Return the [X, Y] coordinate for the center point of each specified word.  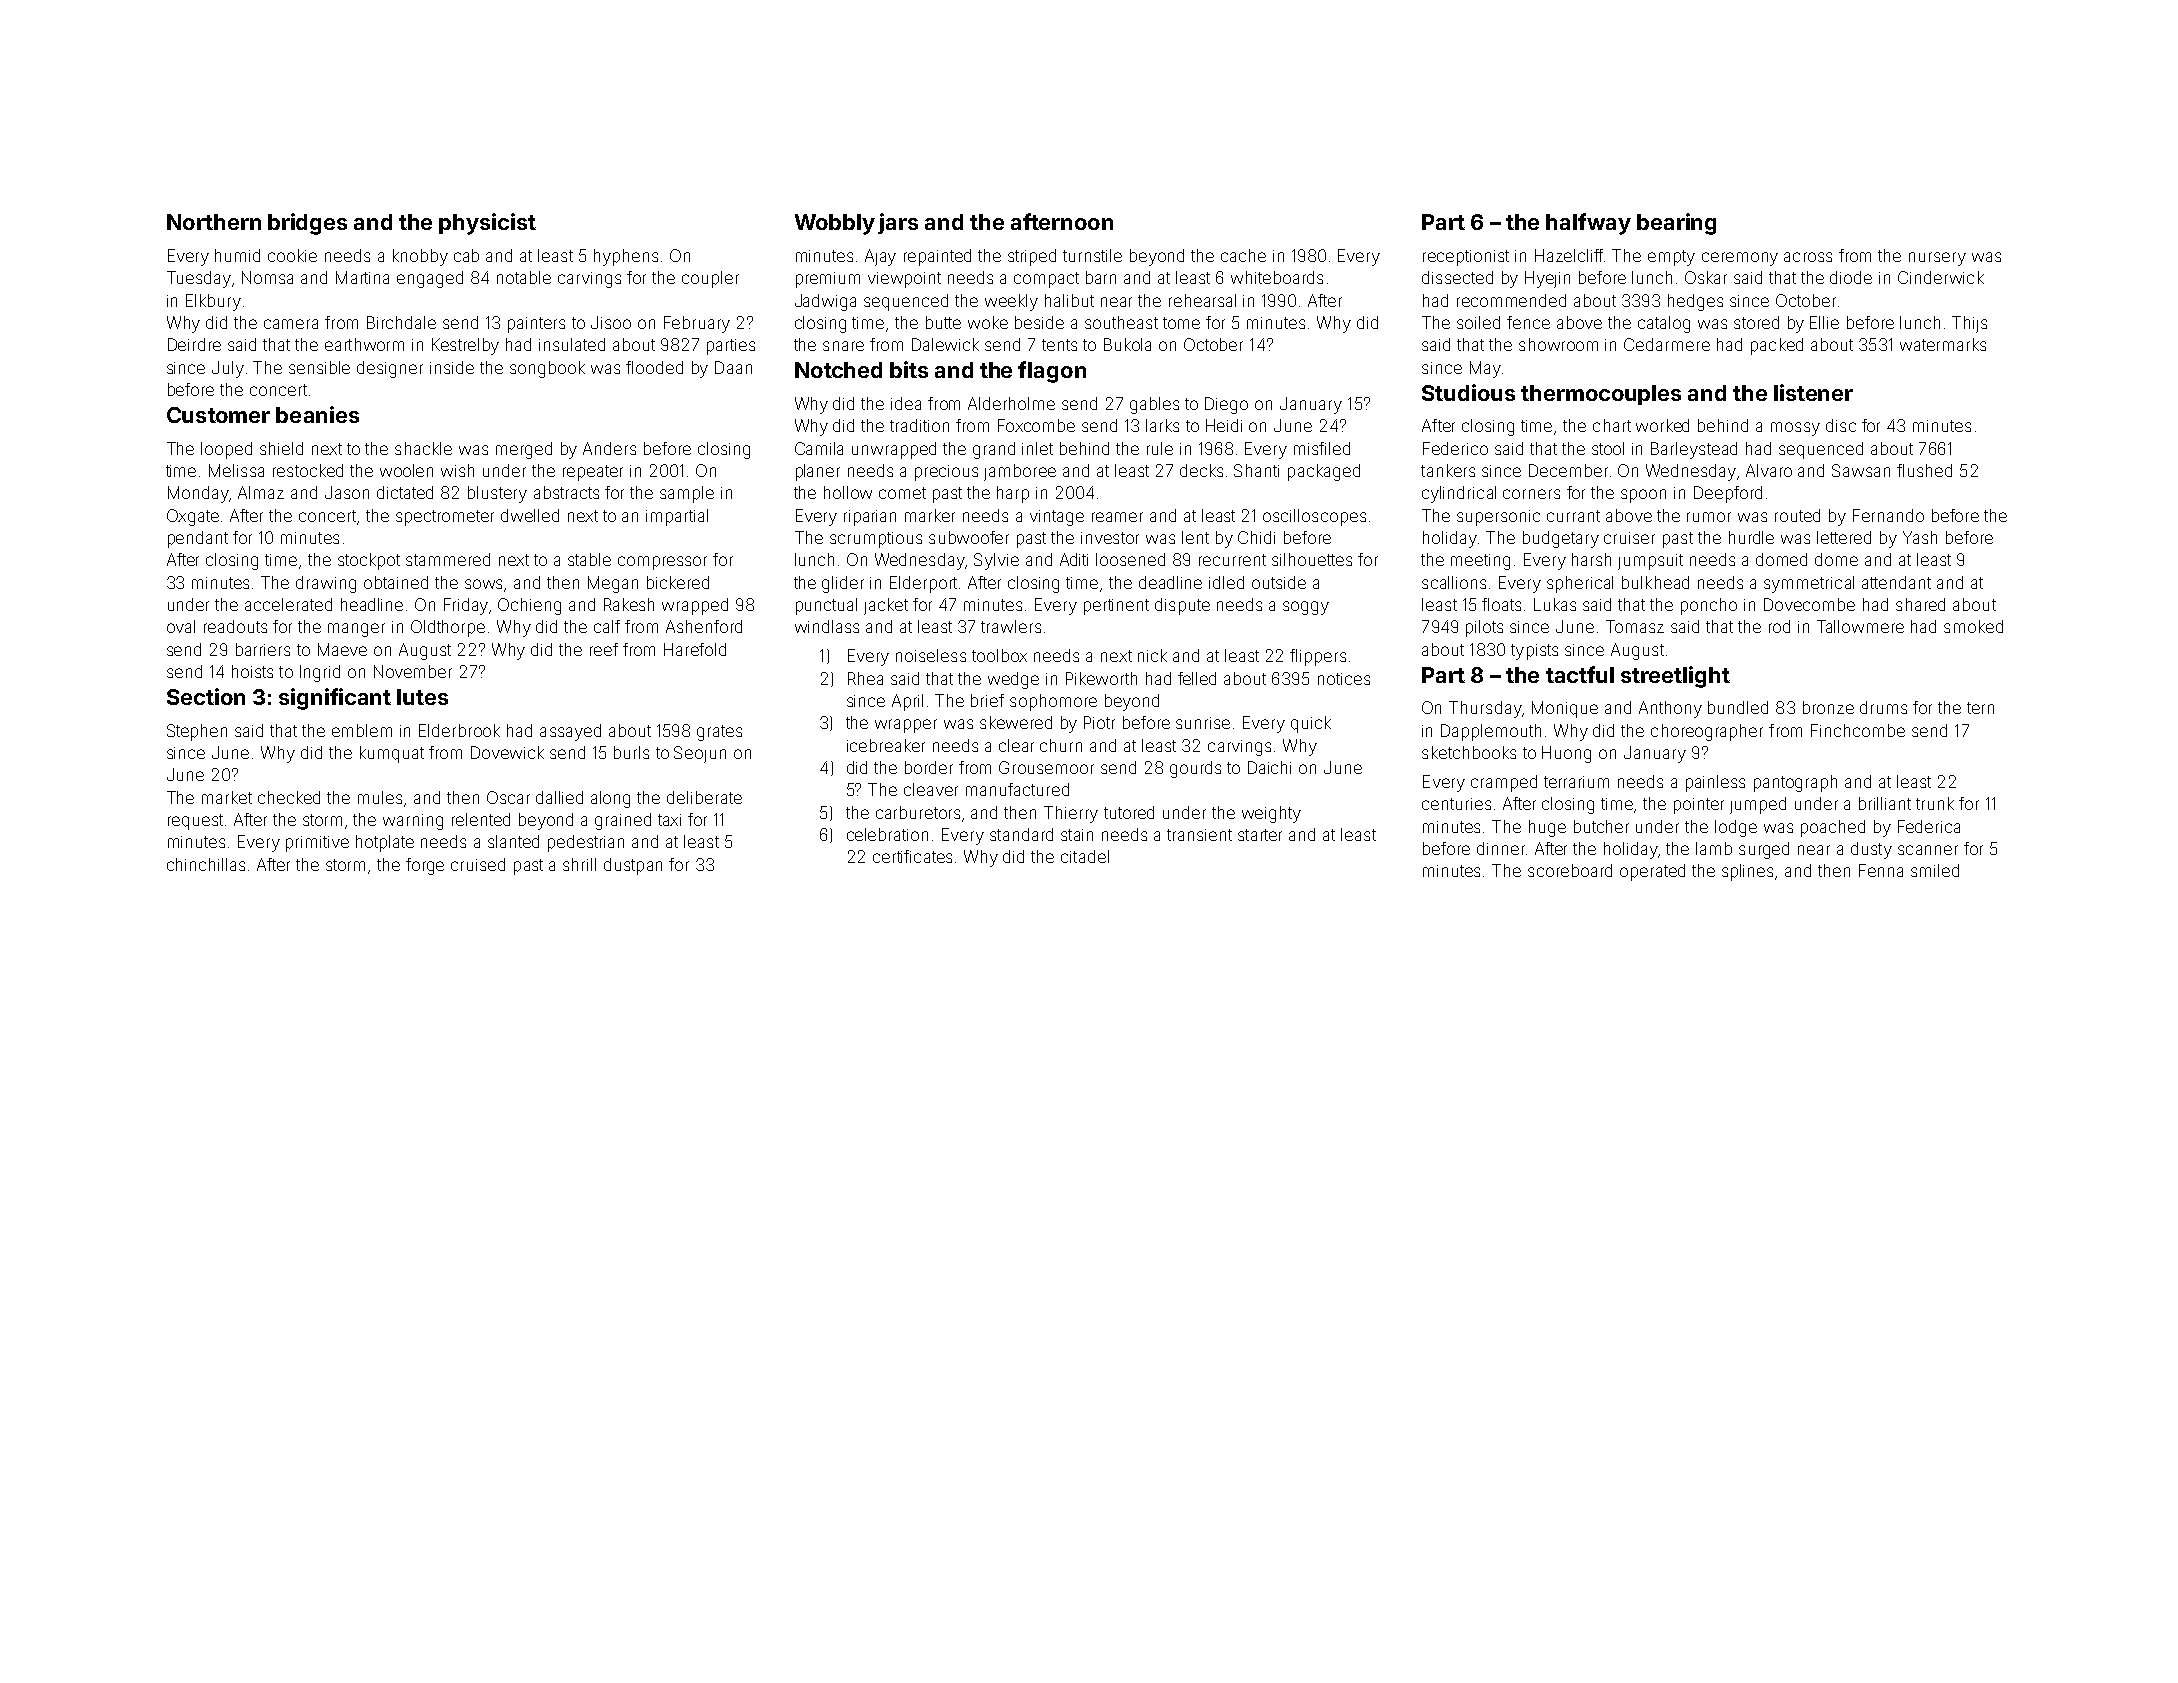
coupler [710, 279]
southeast [1121, 322]
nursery [1937, 259]
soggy [1306, 608]
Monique [1565, 709]
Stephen [197, 732]
